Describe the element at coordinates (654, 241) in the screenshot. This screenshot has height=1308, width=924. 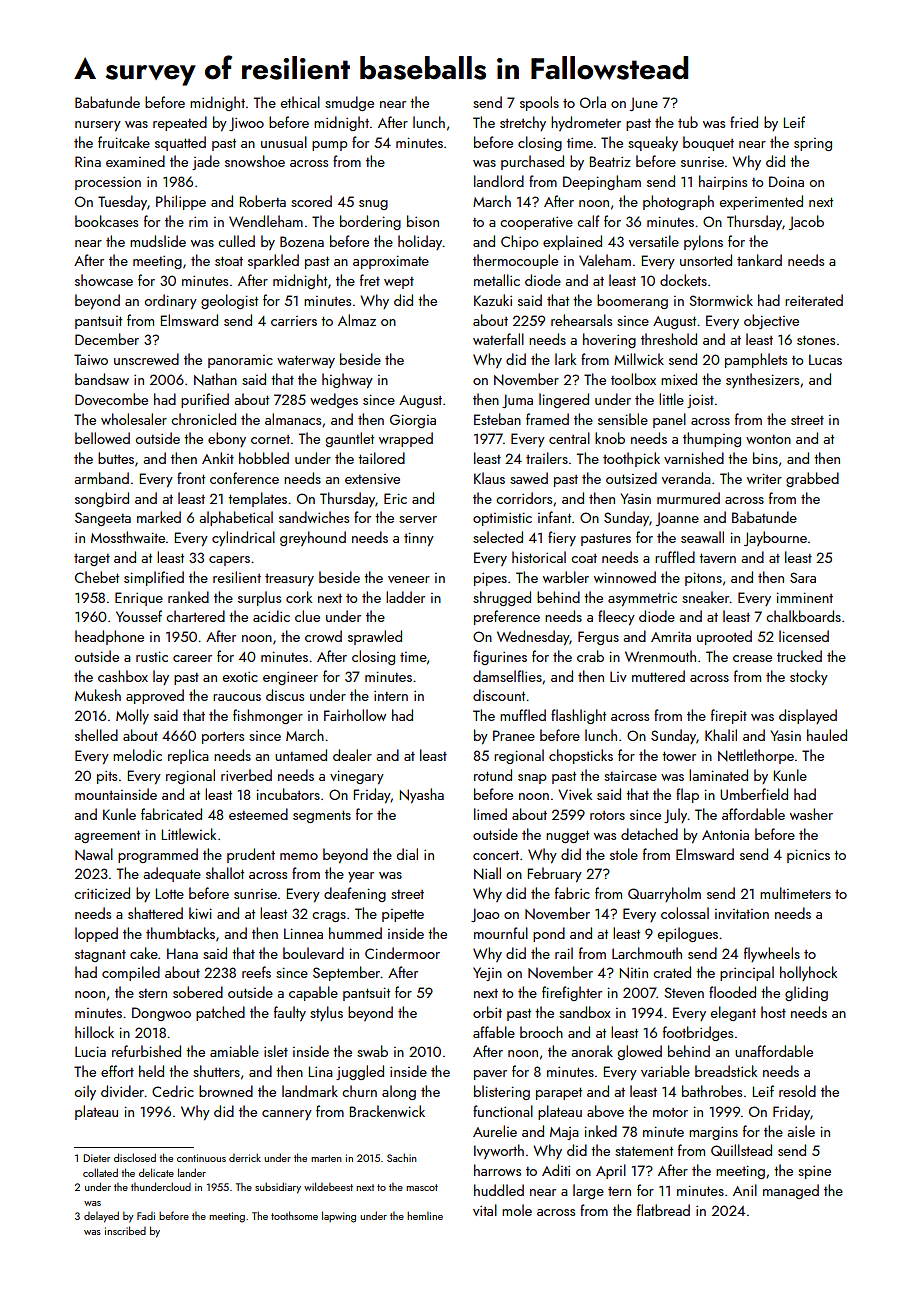
I see `versatile` at that location.
